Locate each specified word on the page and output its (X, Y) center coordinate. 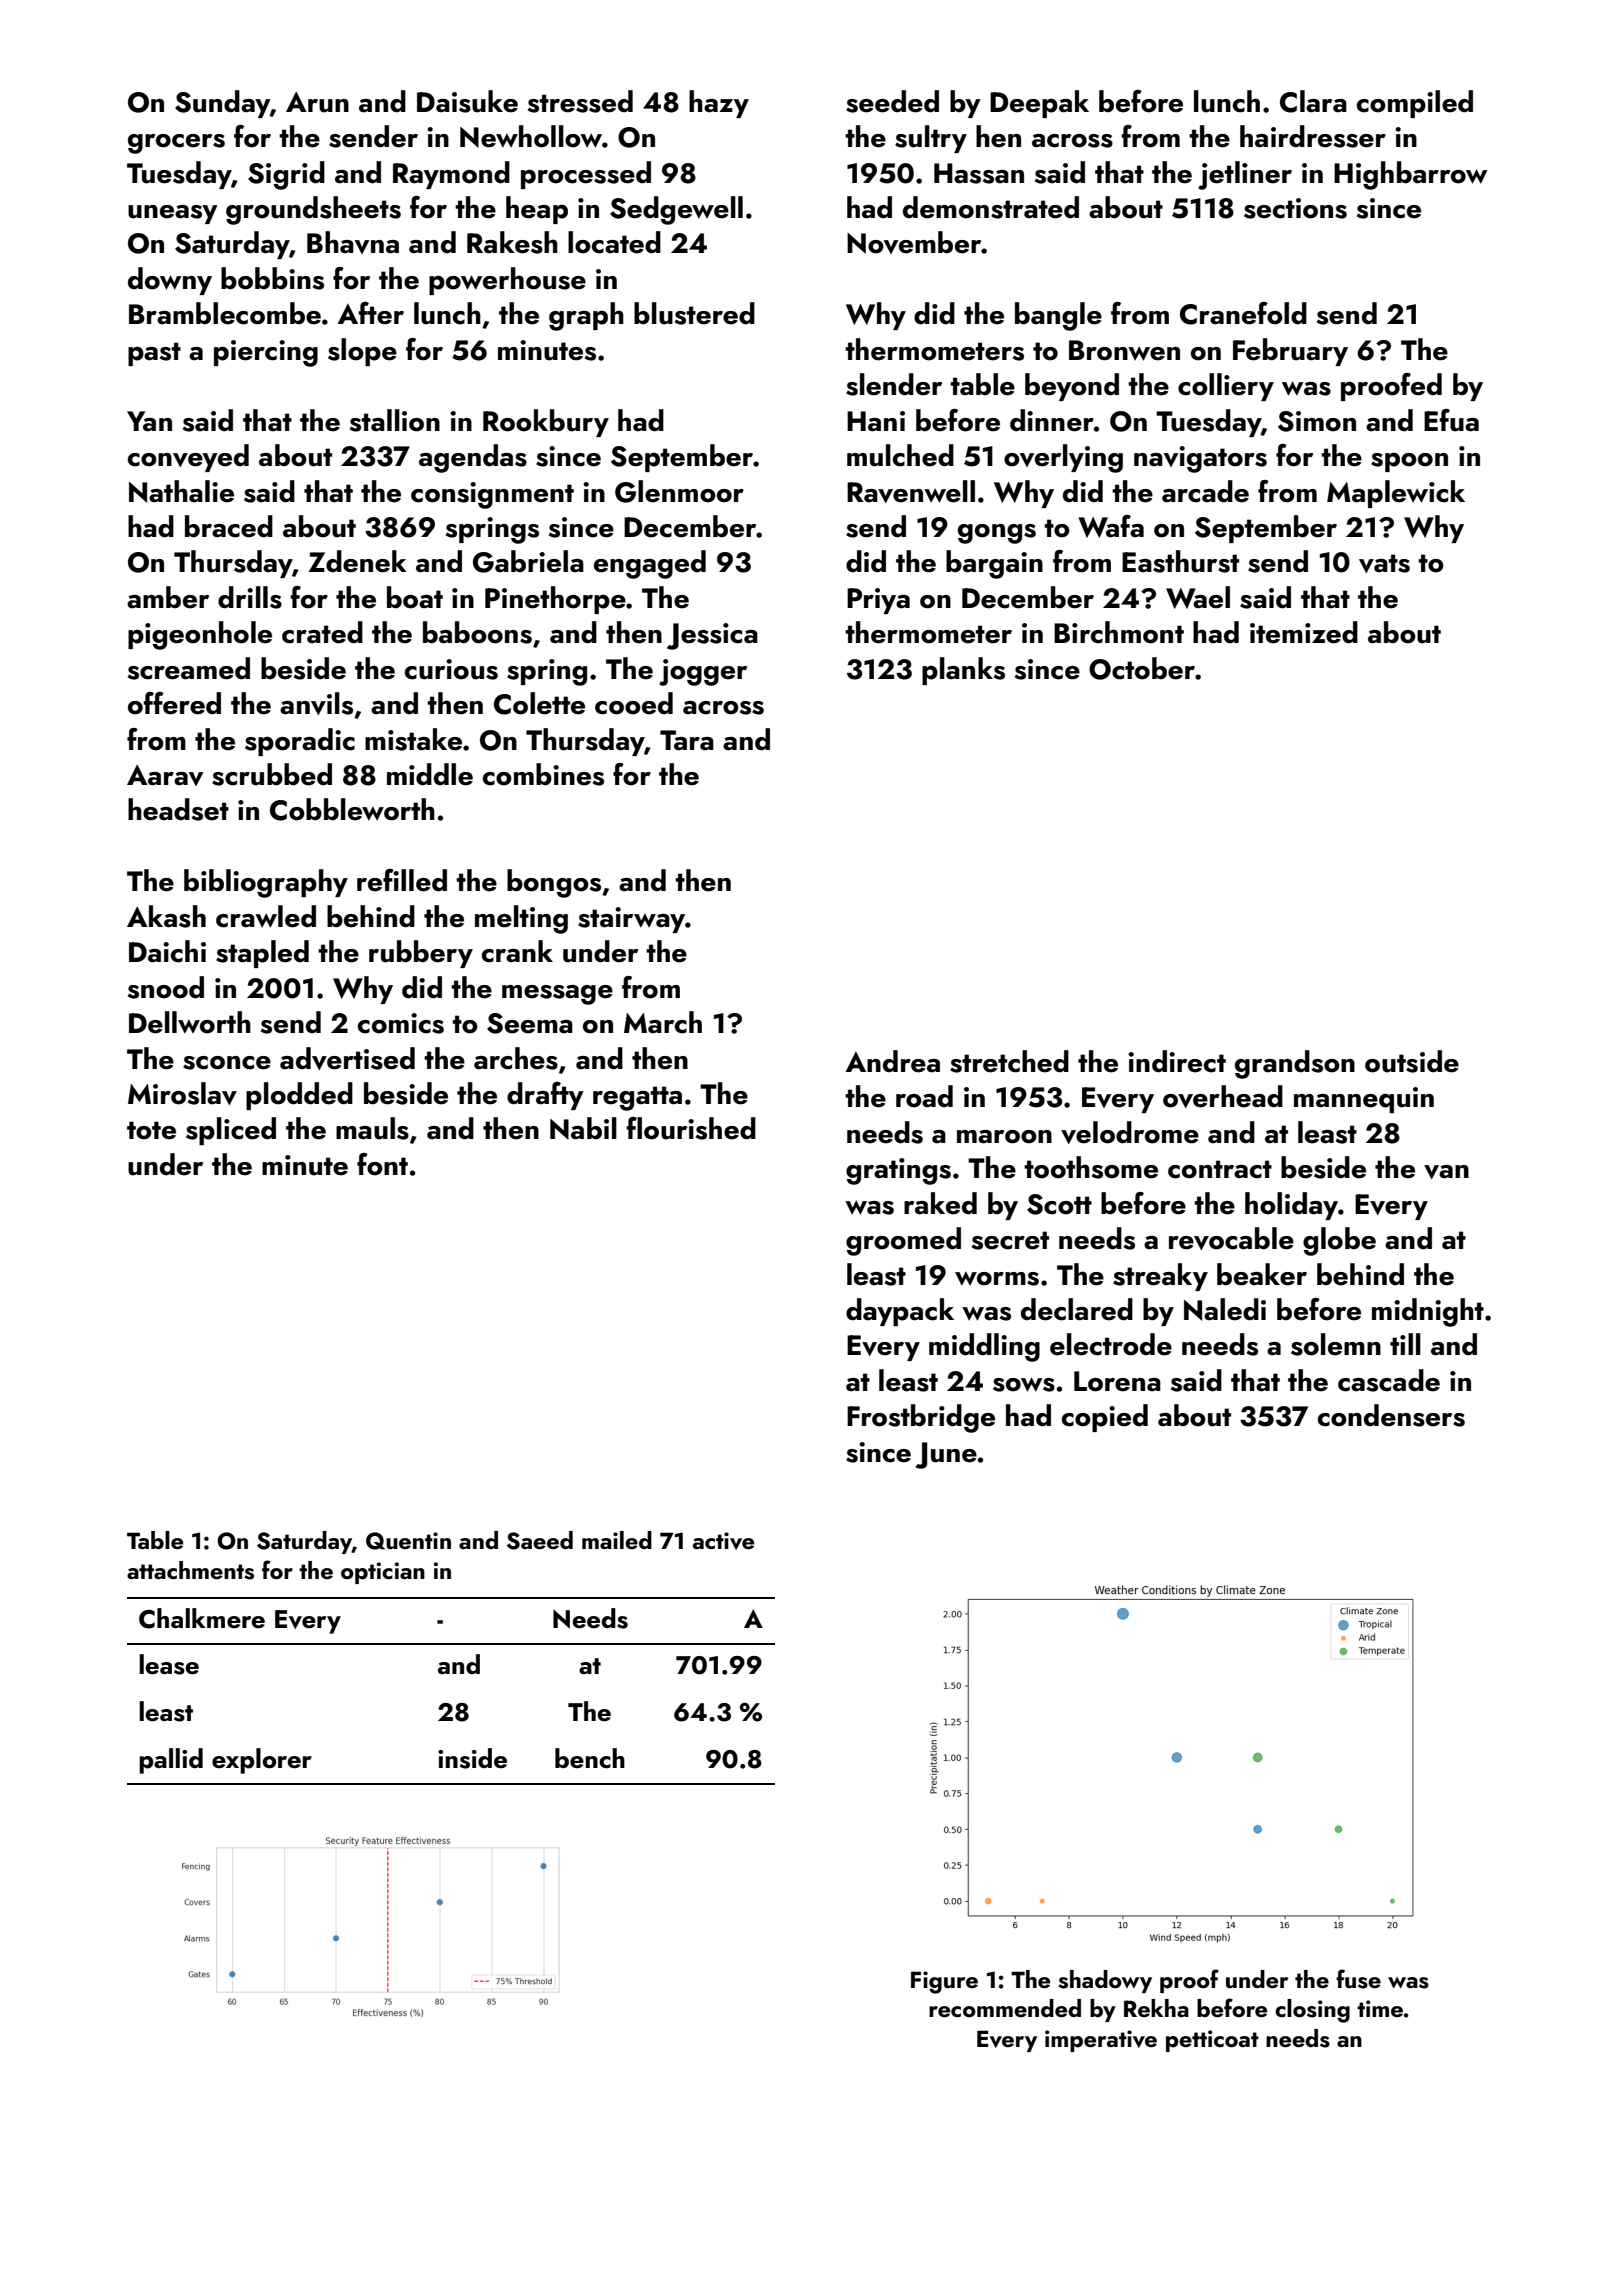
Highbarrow (1411, 175)
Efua (1451, 420)
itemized (1304, 632)
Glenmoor (679, 491)
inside (472, 1758)
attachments (190, 1570)
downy (170, 281)
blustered (694, 313)
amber (168, 597)
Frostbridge (921, 1418)
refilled (402, 880)
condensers (1391, 1415)
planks (963, 671)
